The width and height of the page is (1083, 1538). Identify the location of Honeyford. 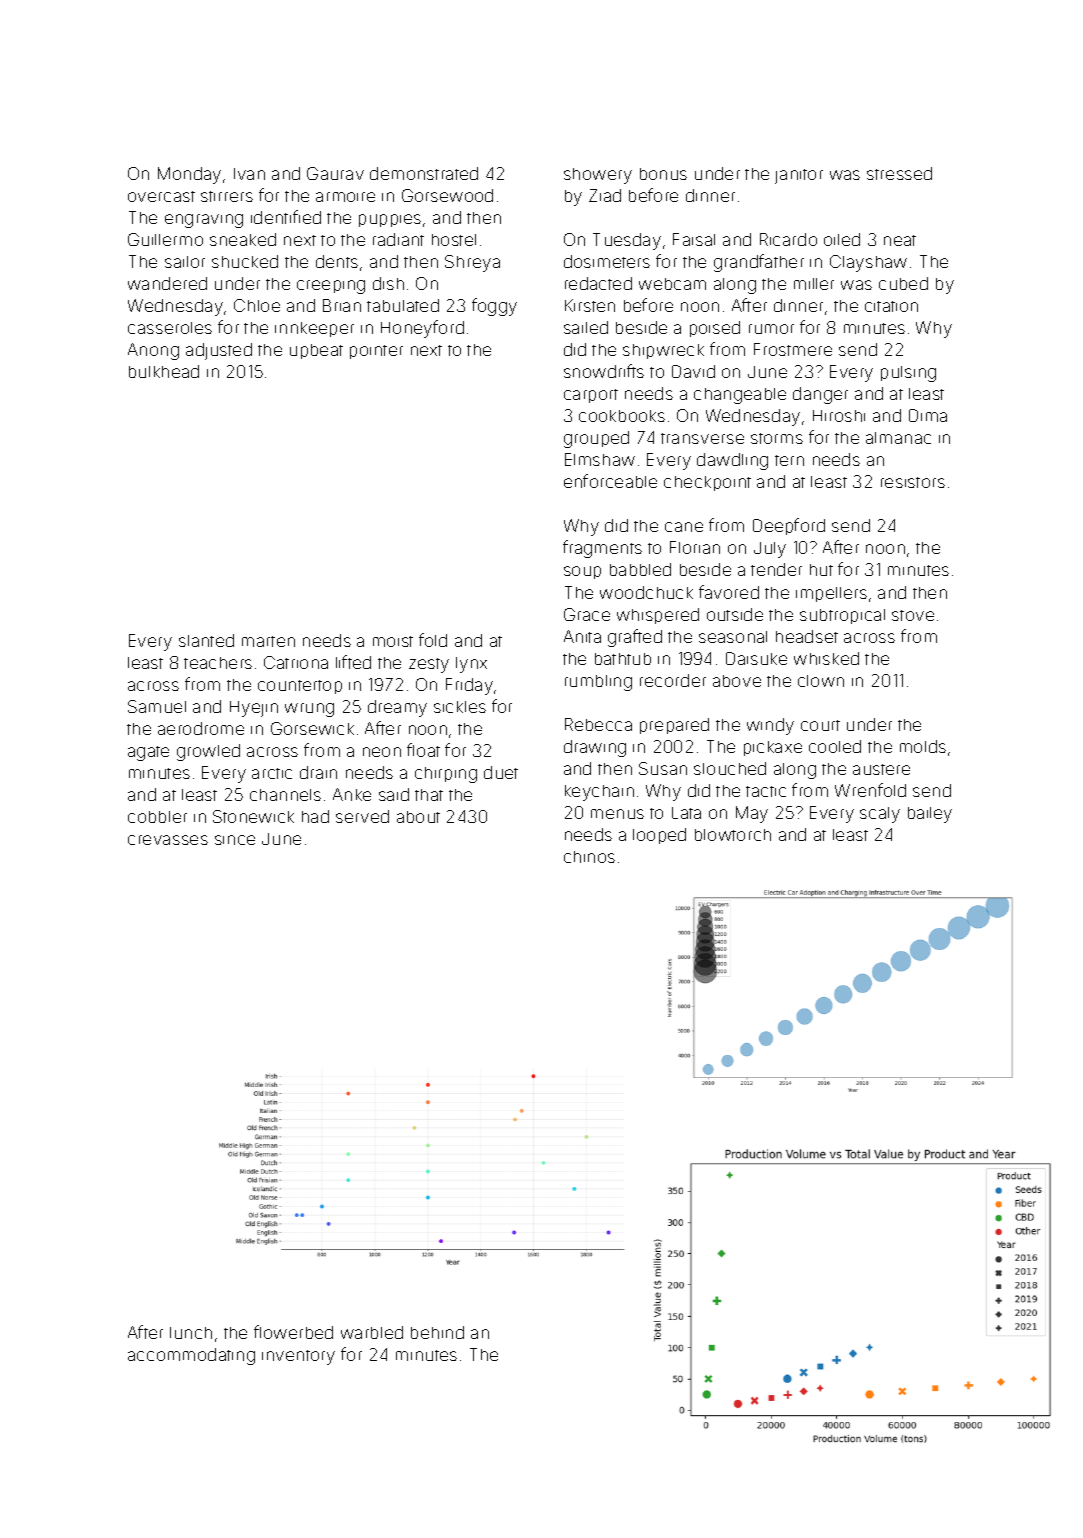
(422, 329).
